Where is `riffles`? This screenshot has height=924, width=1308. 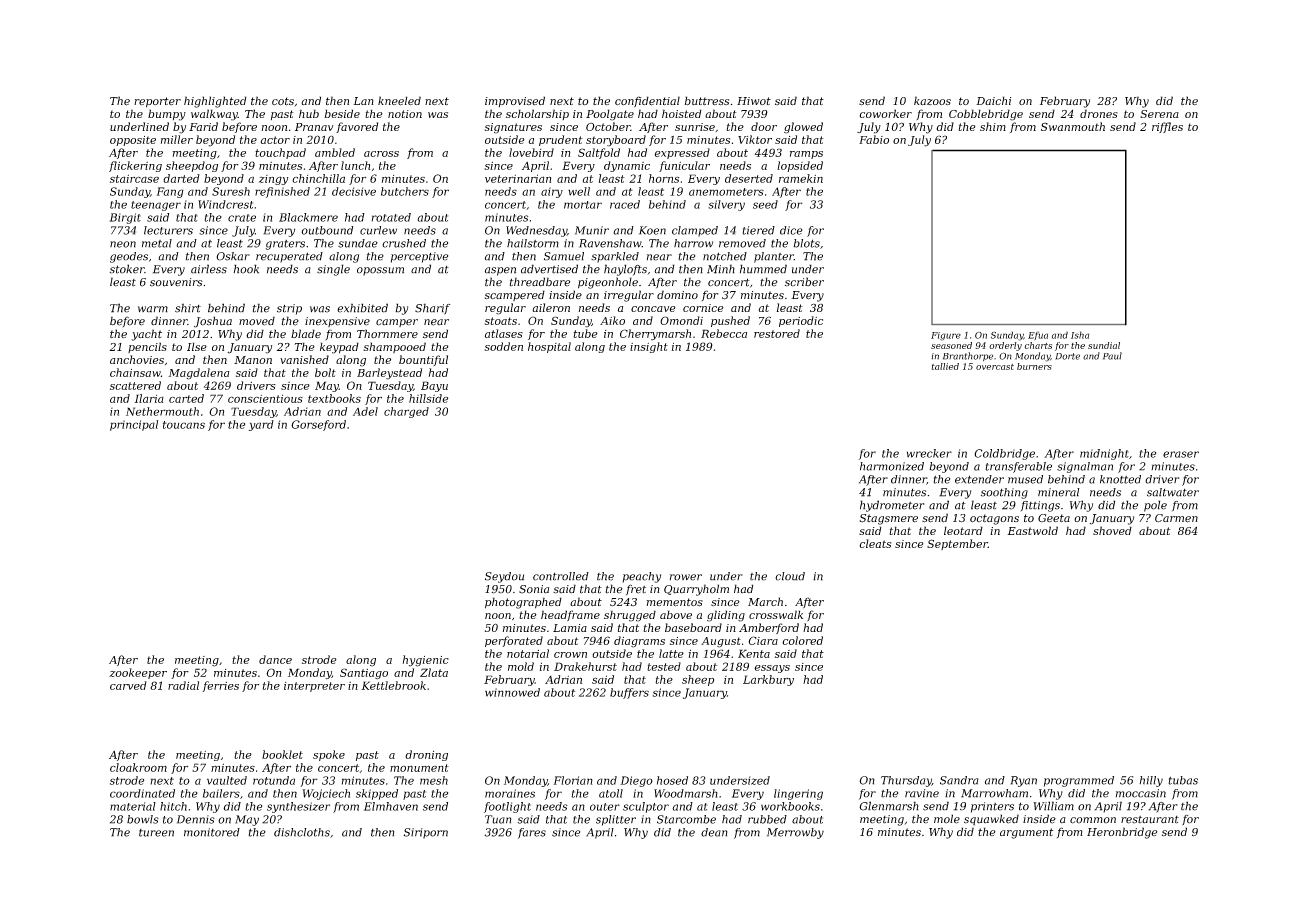
riffles is located at coordinates (1167, 127).
